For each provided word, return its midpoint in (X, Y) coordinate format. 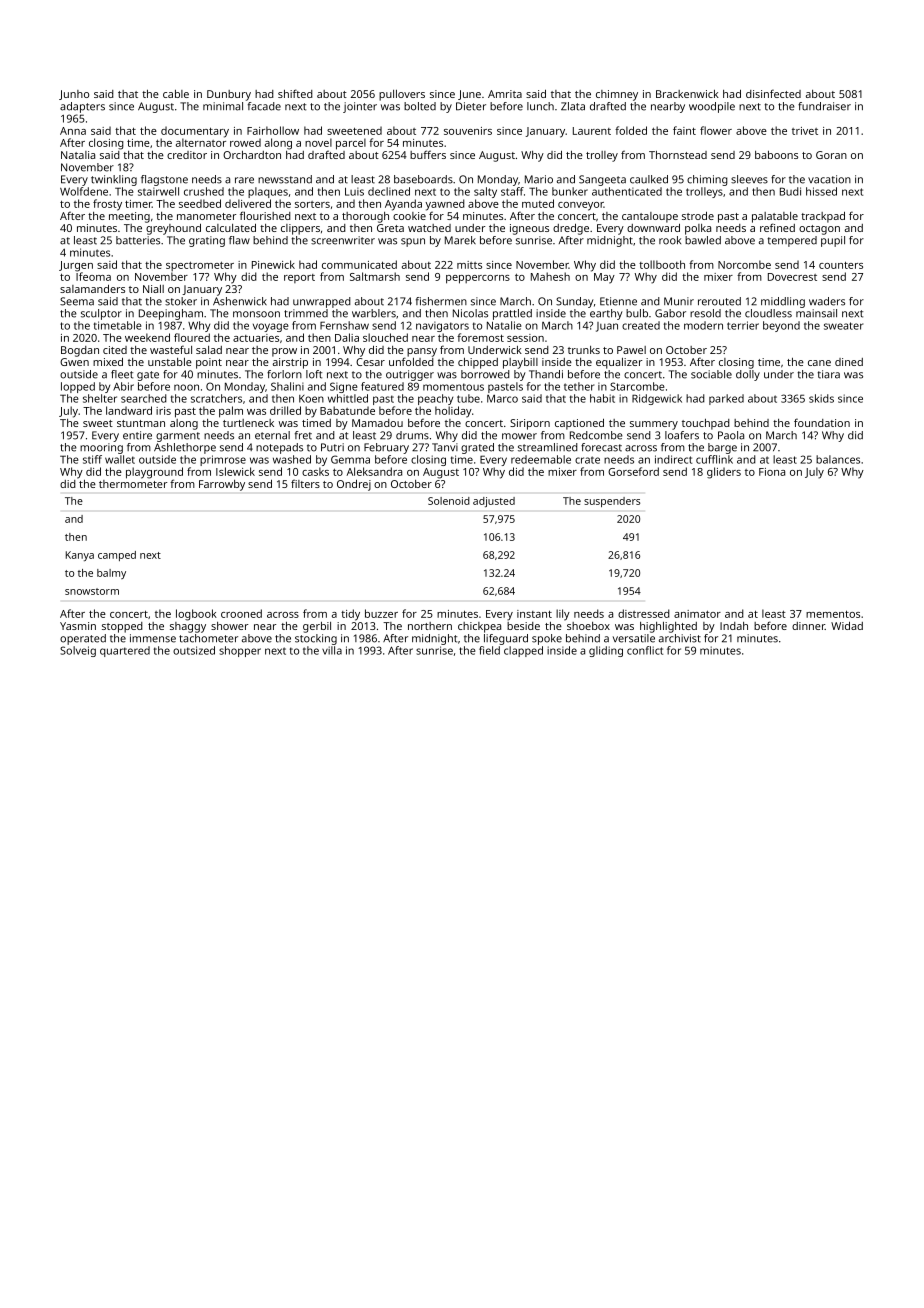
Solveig (78, 651)
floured (192, 337)
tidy (350, 615)
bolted (420, 106)
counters (841, 265)
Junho (74, 95)
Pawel (631, 350)
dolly (748, 375)
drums (412, 435)
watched (429, 228)
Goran (831, 155)
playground (154, 473)
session (525, 338)
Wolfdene (84, 191)
